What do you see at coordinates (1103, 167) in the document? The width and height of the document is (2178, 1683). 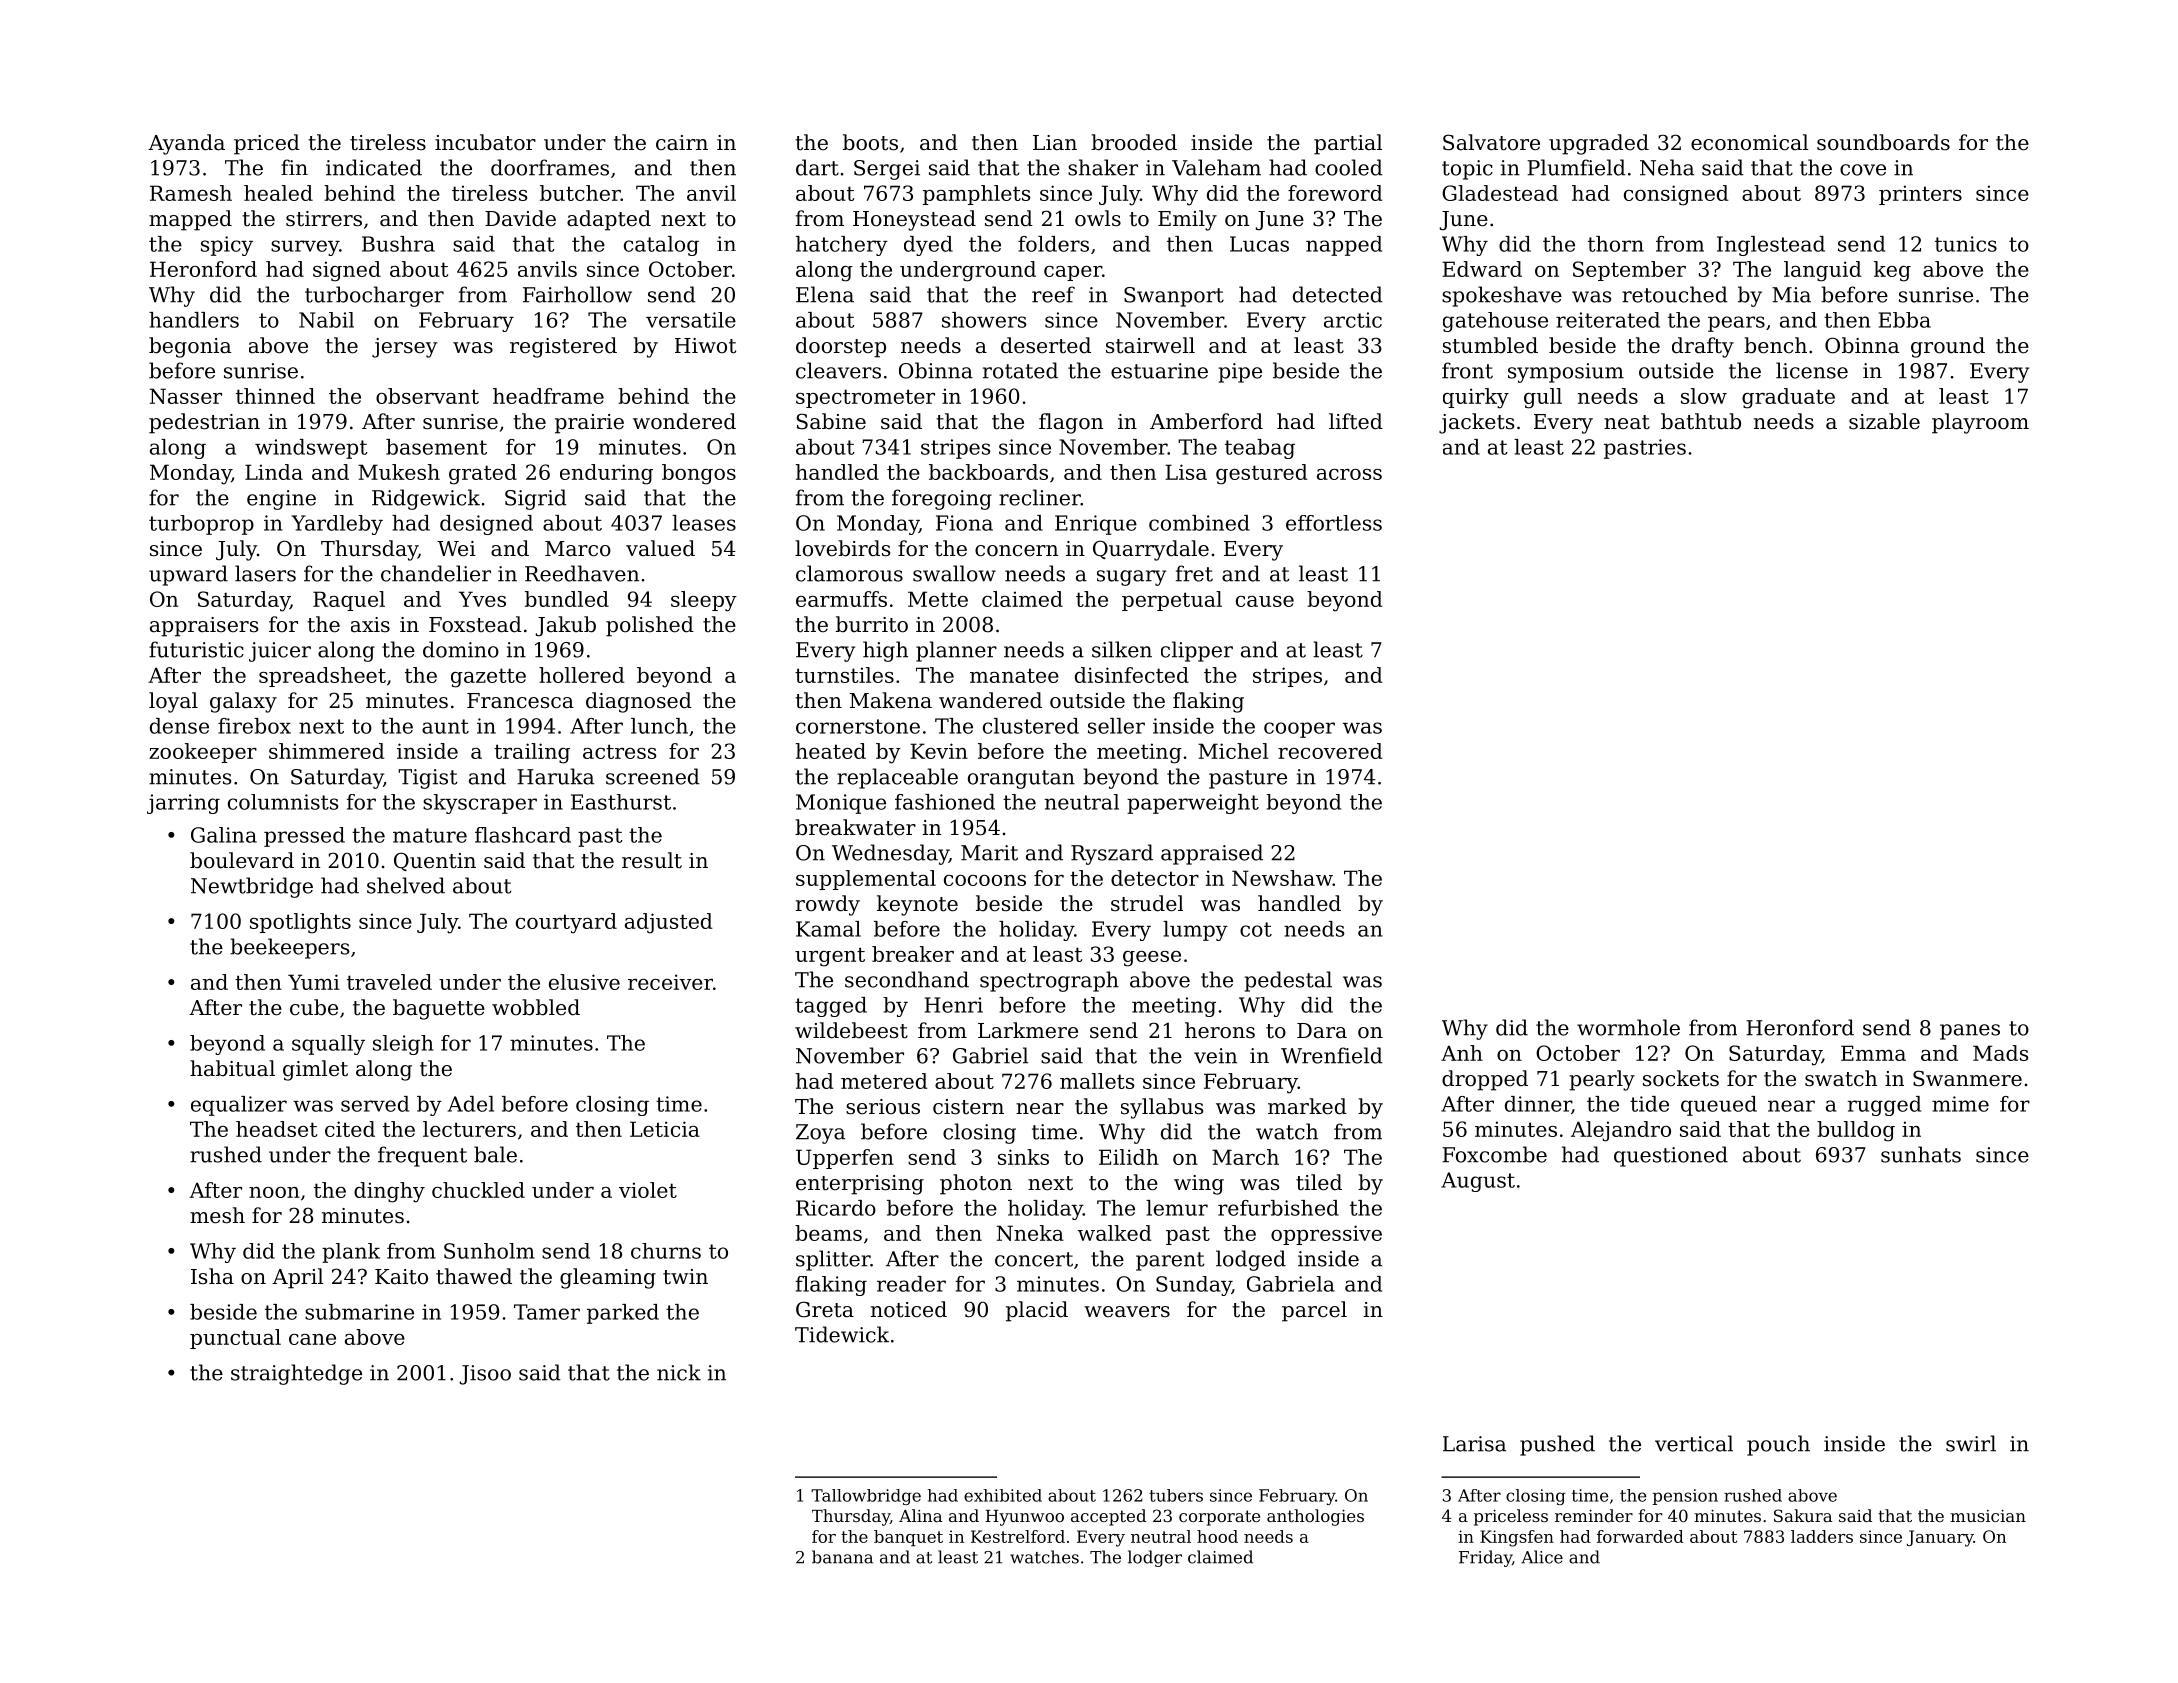 I see `shaker` at bounding box center [1103, 167].
